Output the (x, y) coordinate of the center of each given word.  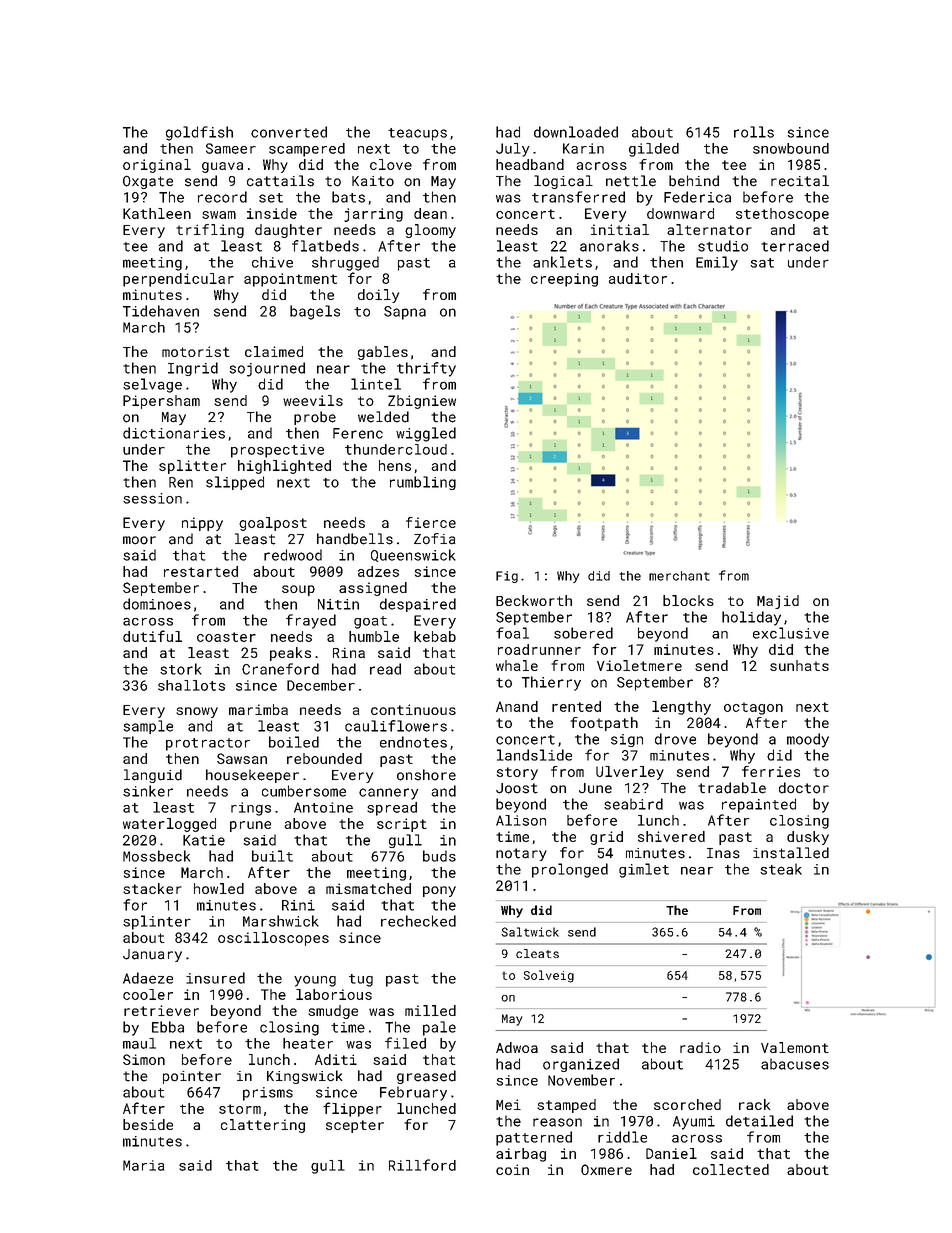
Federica (697, 197)
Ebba (168, 1027)
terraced (795, 246)
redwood (293, 555)
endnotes (413, 742)
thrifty (426, 369)
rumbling (423, 483)
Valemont (795, 1047)
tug (361, 980)
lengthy (681, 708)
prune (250, 826)
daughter (288, 231)
